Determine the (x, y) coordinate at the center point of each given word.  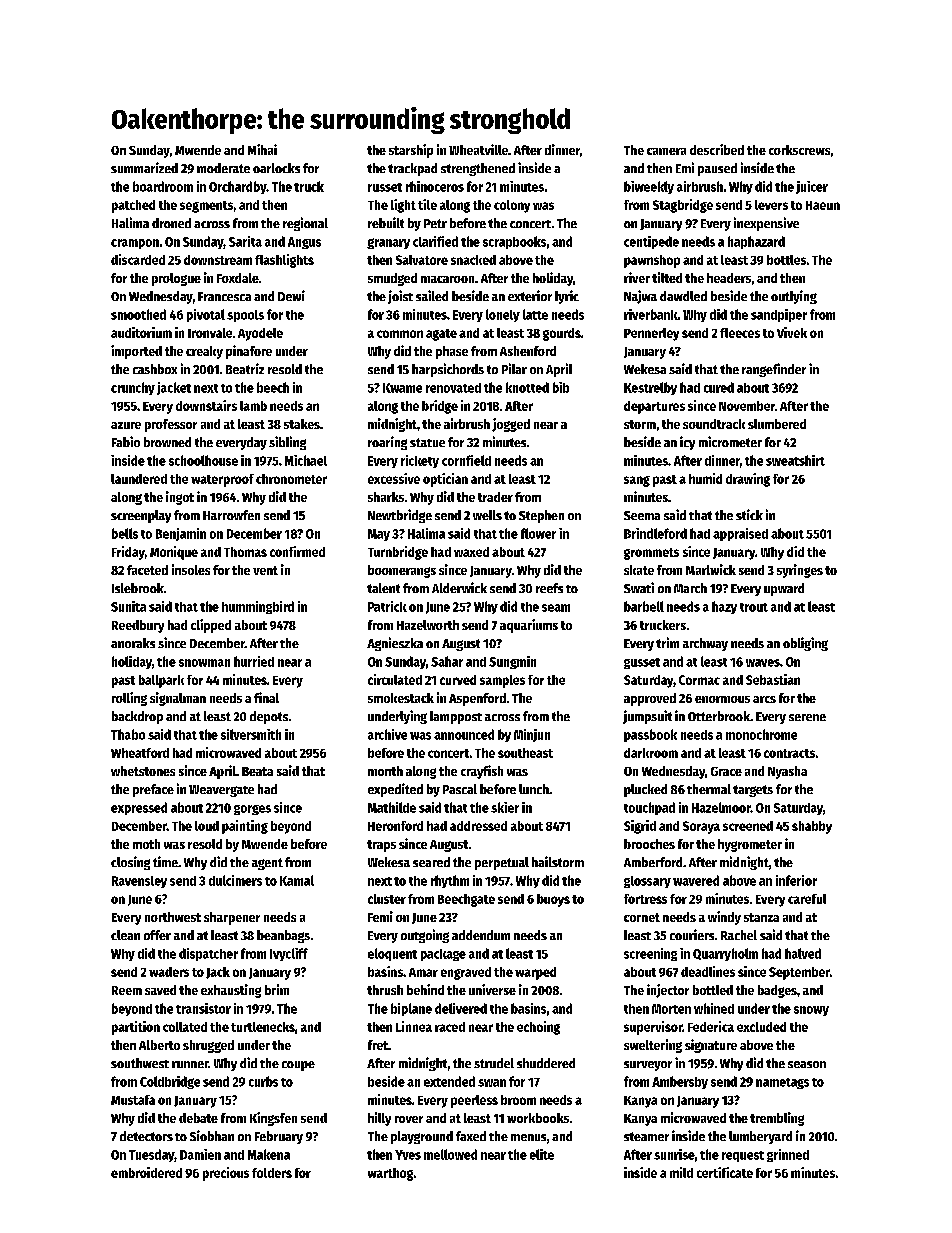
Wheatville (478, 149)
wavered (696, 880)
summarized (144, 167)
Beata (257, 771)
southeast (525, 753)
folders (272, 1173)
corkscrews (799, 150)
